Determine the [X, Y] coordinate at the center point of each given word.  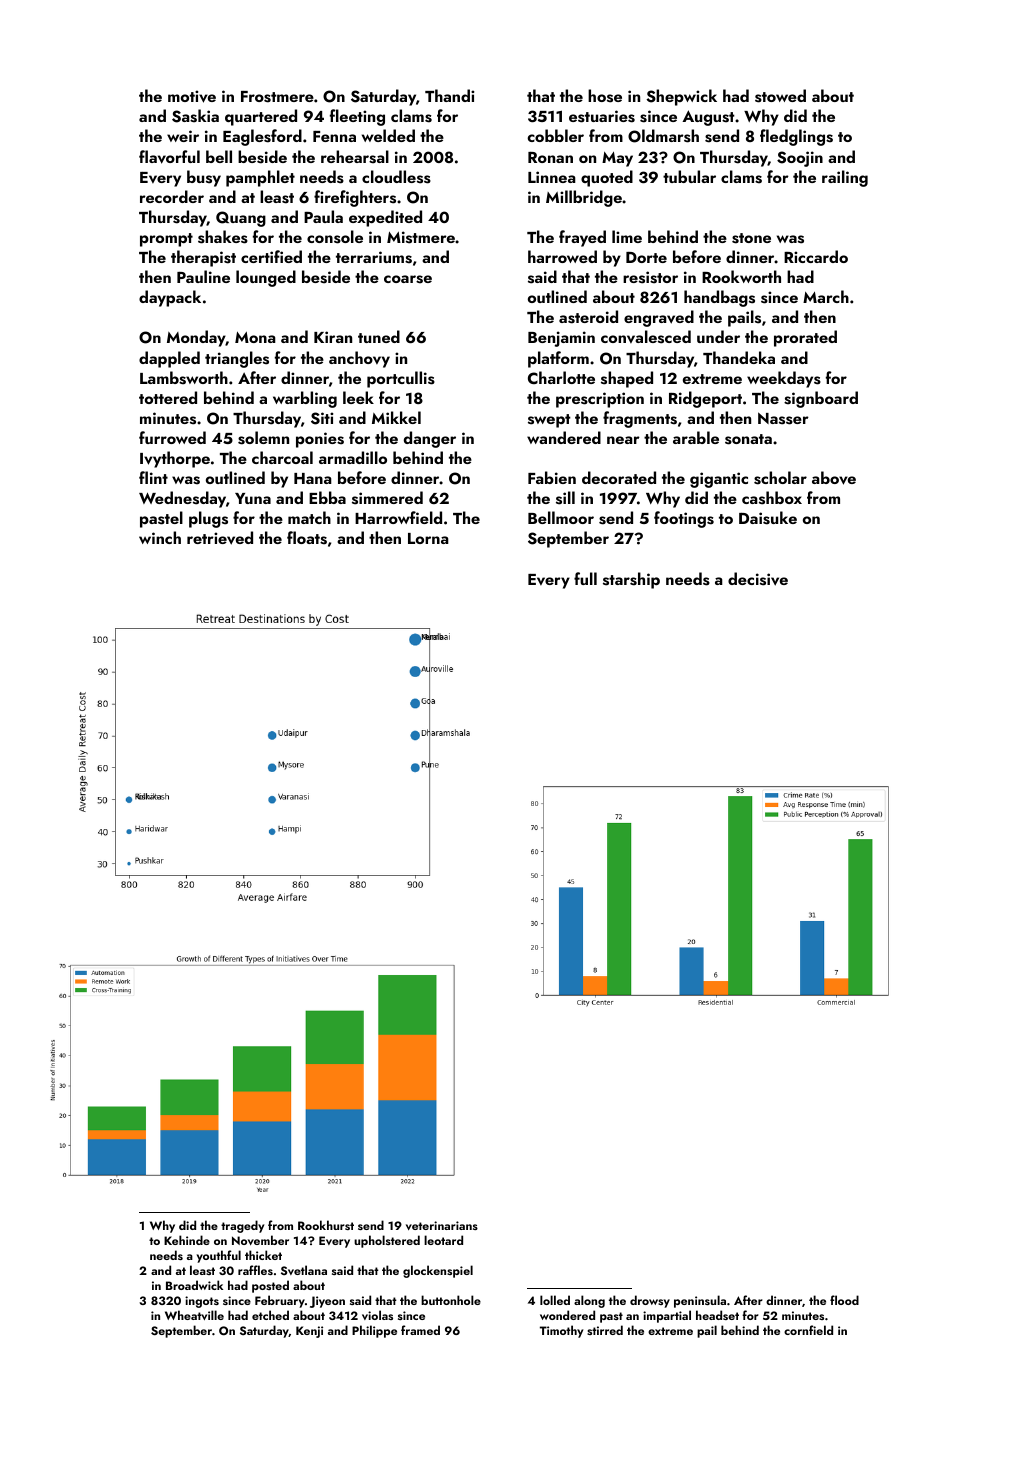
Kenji [309, 1332]
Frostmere [277, 97]
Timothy [561, 1331]
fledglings [796, 137]
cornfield [808, 1330]
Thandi [449, 95]
